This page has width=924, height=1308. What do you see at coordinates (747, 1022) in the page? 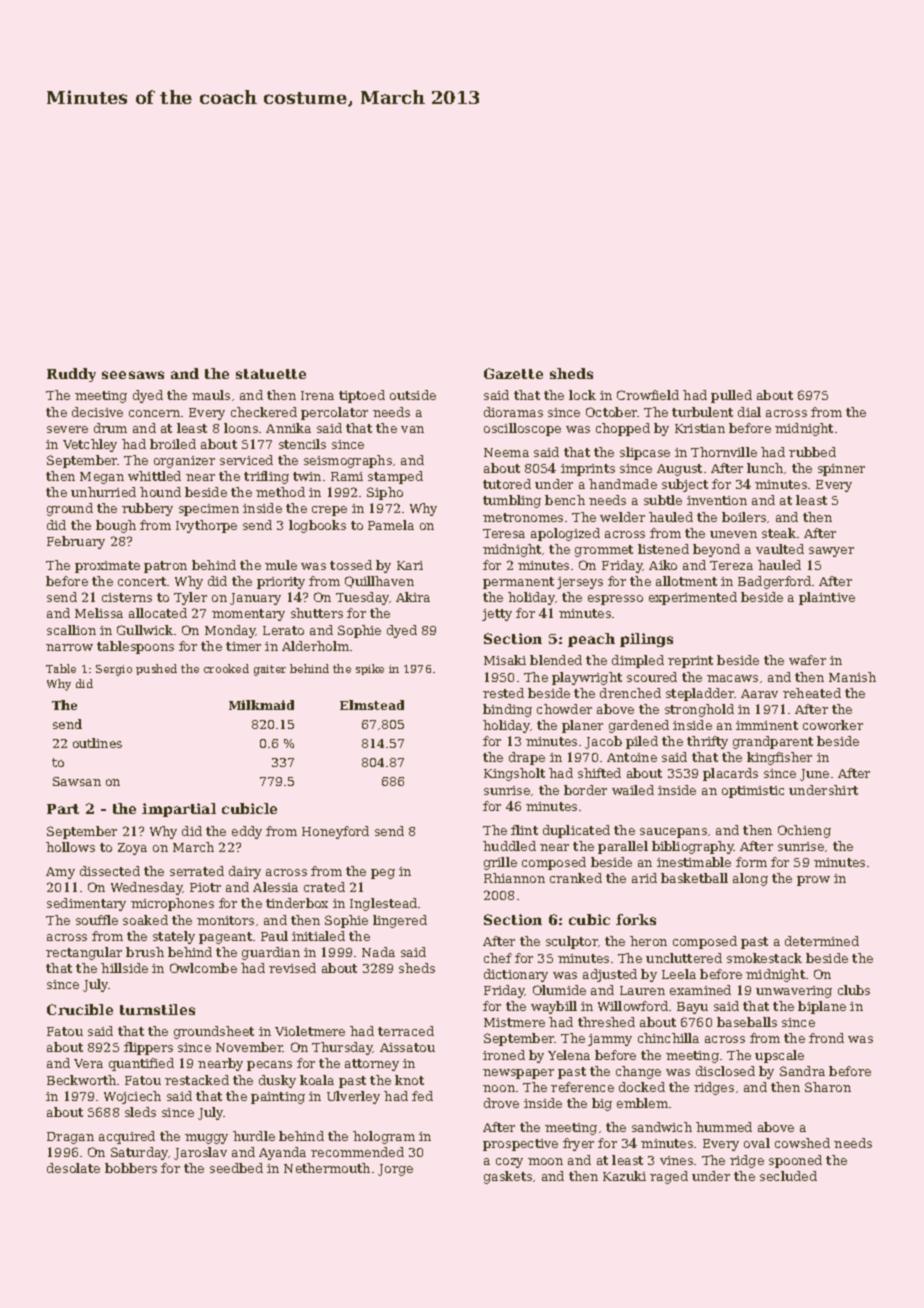
I see `baseballs` at bounding box center [747, 1022].
